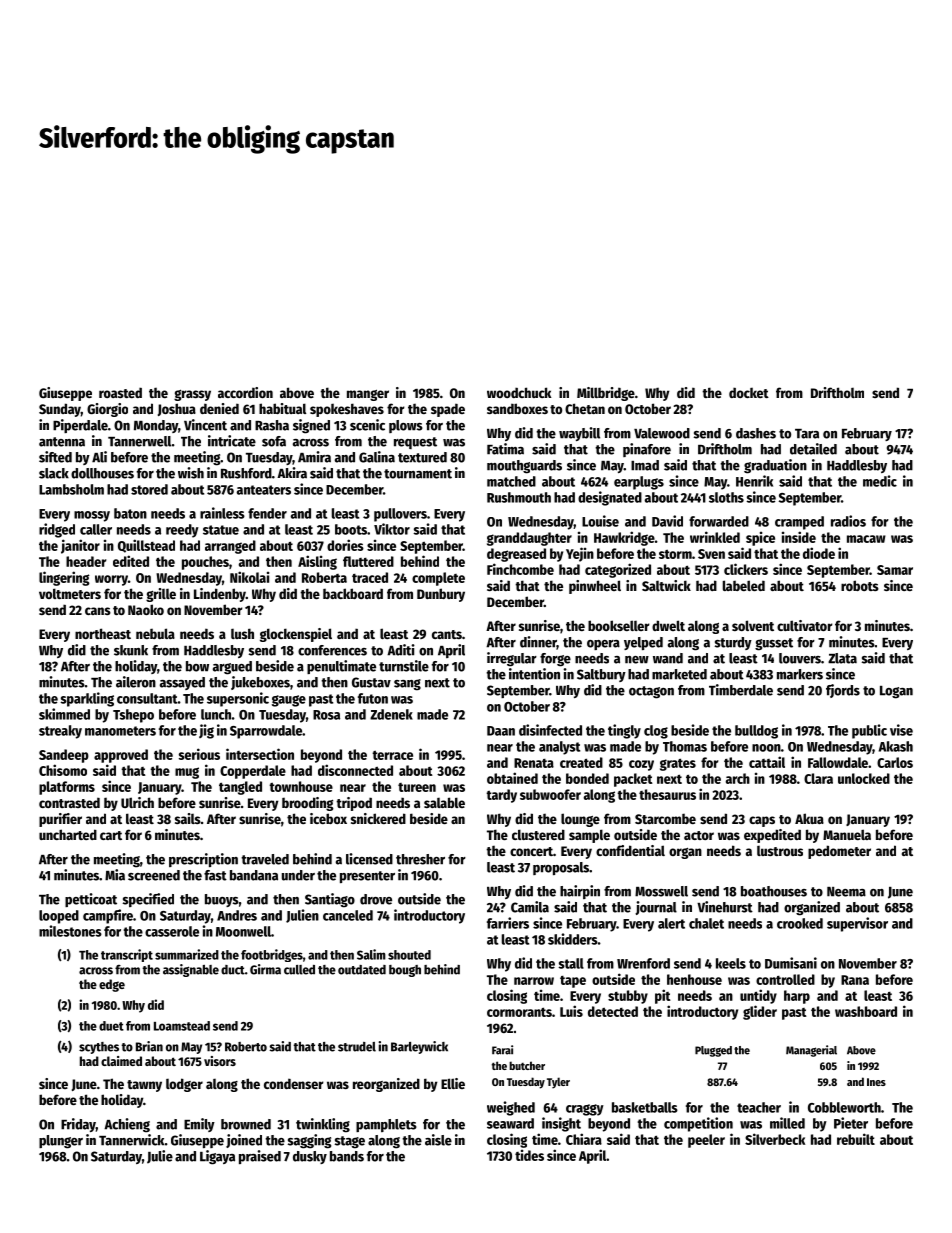  What do you see at coordinates (59, 917) in the screenshot?
I see `looped` at bounding box center [59, 917].
